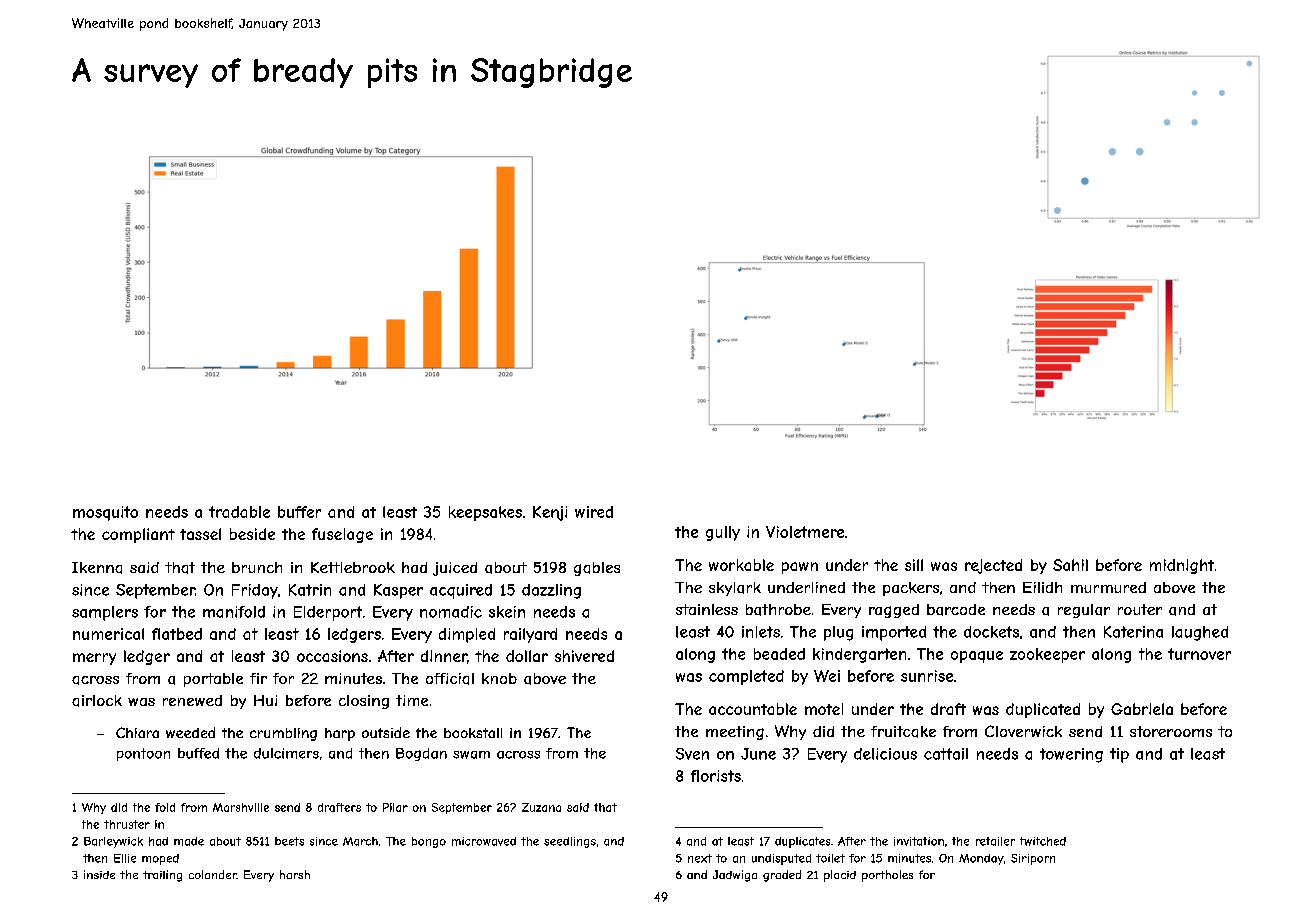 The width and height of the document is (1308, 924). I want to click on flatbed, so click(177, 634).
